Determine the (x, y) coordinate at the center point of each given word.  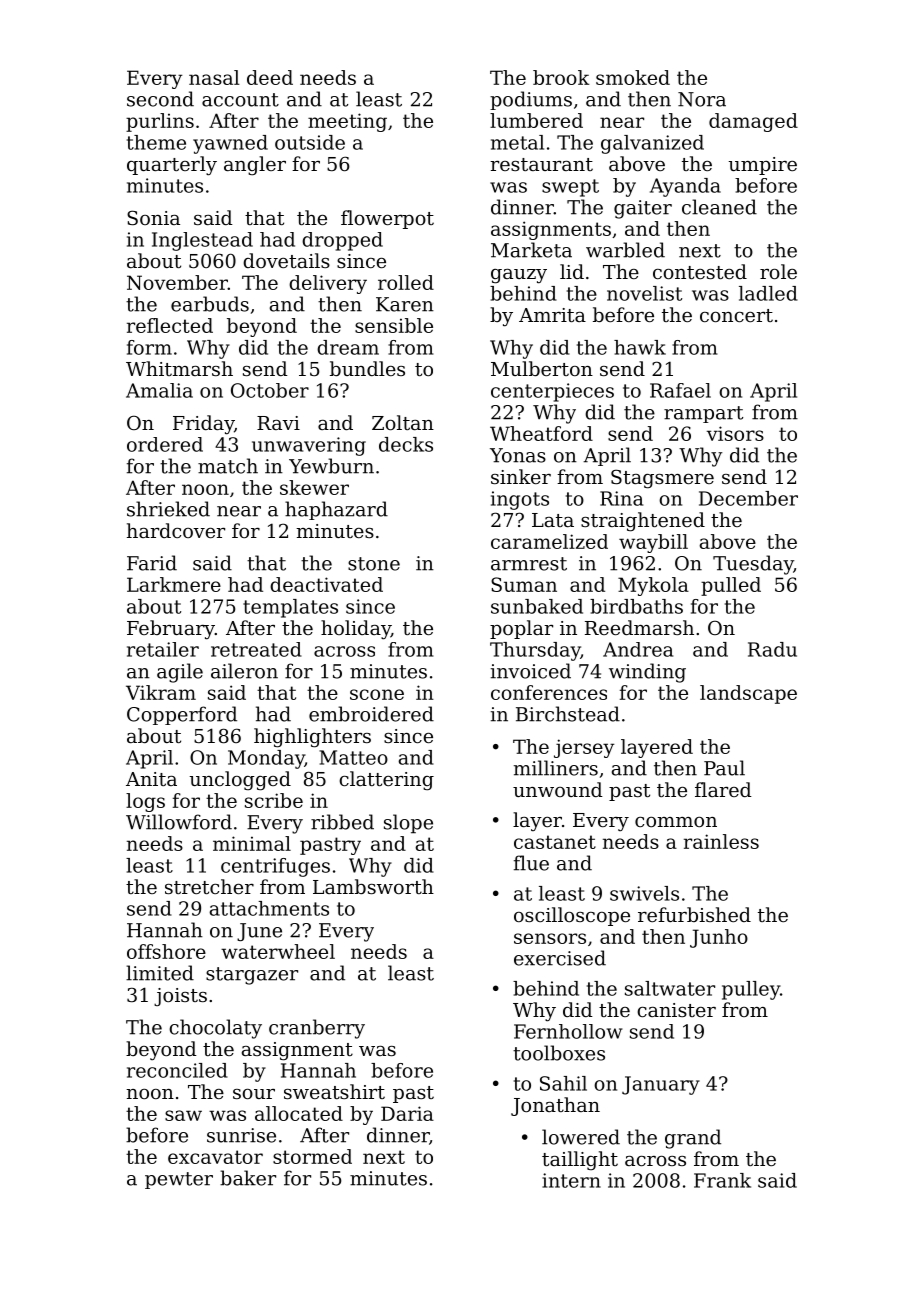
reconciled (177, 1070)
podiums (531, 100)
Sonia (153, 217)
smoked (633, 77)
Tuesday (753, 565)
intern (571, 1180)
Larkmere (174, 584)
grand (693, 1139)
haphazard (336, 510)
